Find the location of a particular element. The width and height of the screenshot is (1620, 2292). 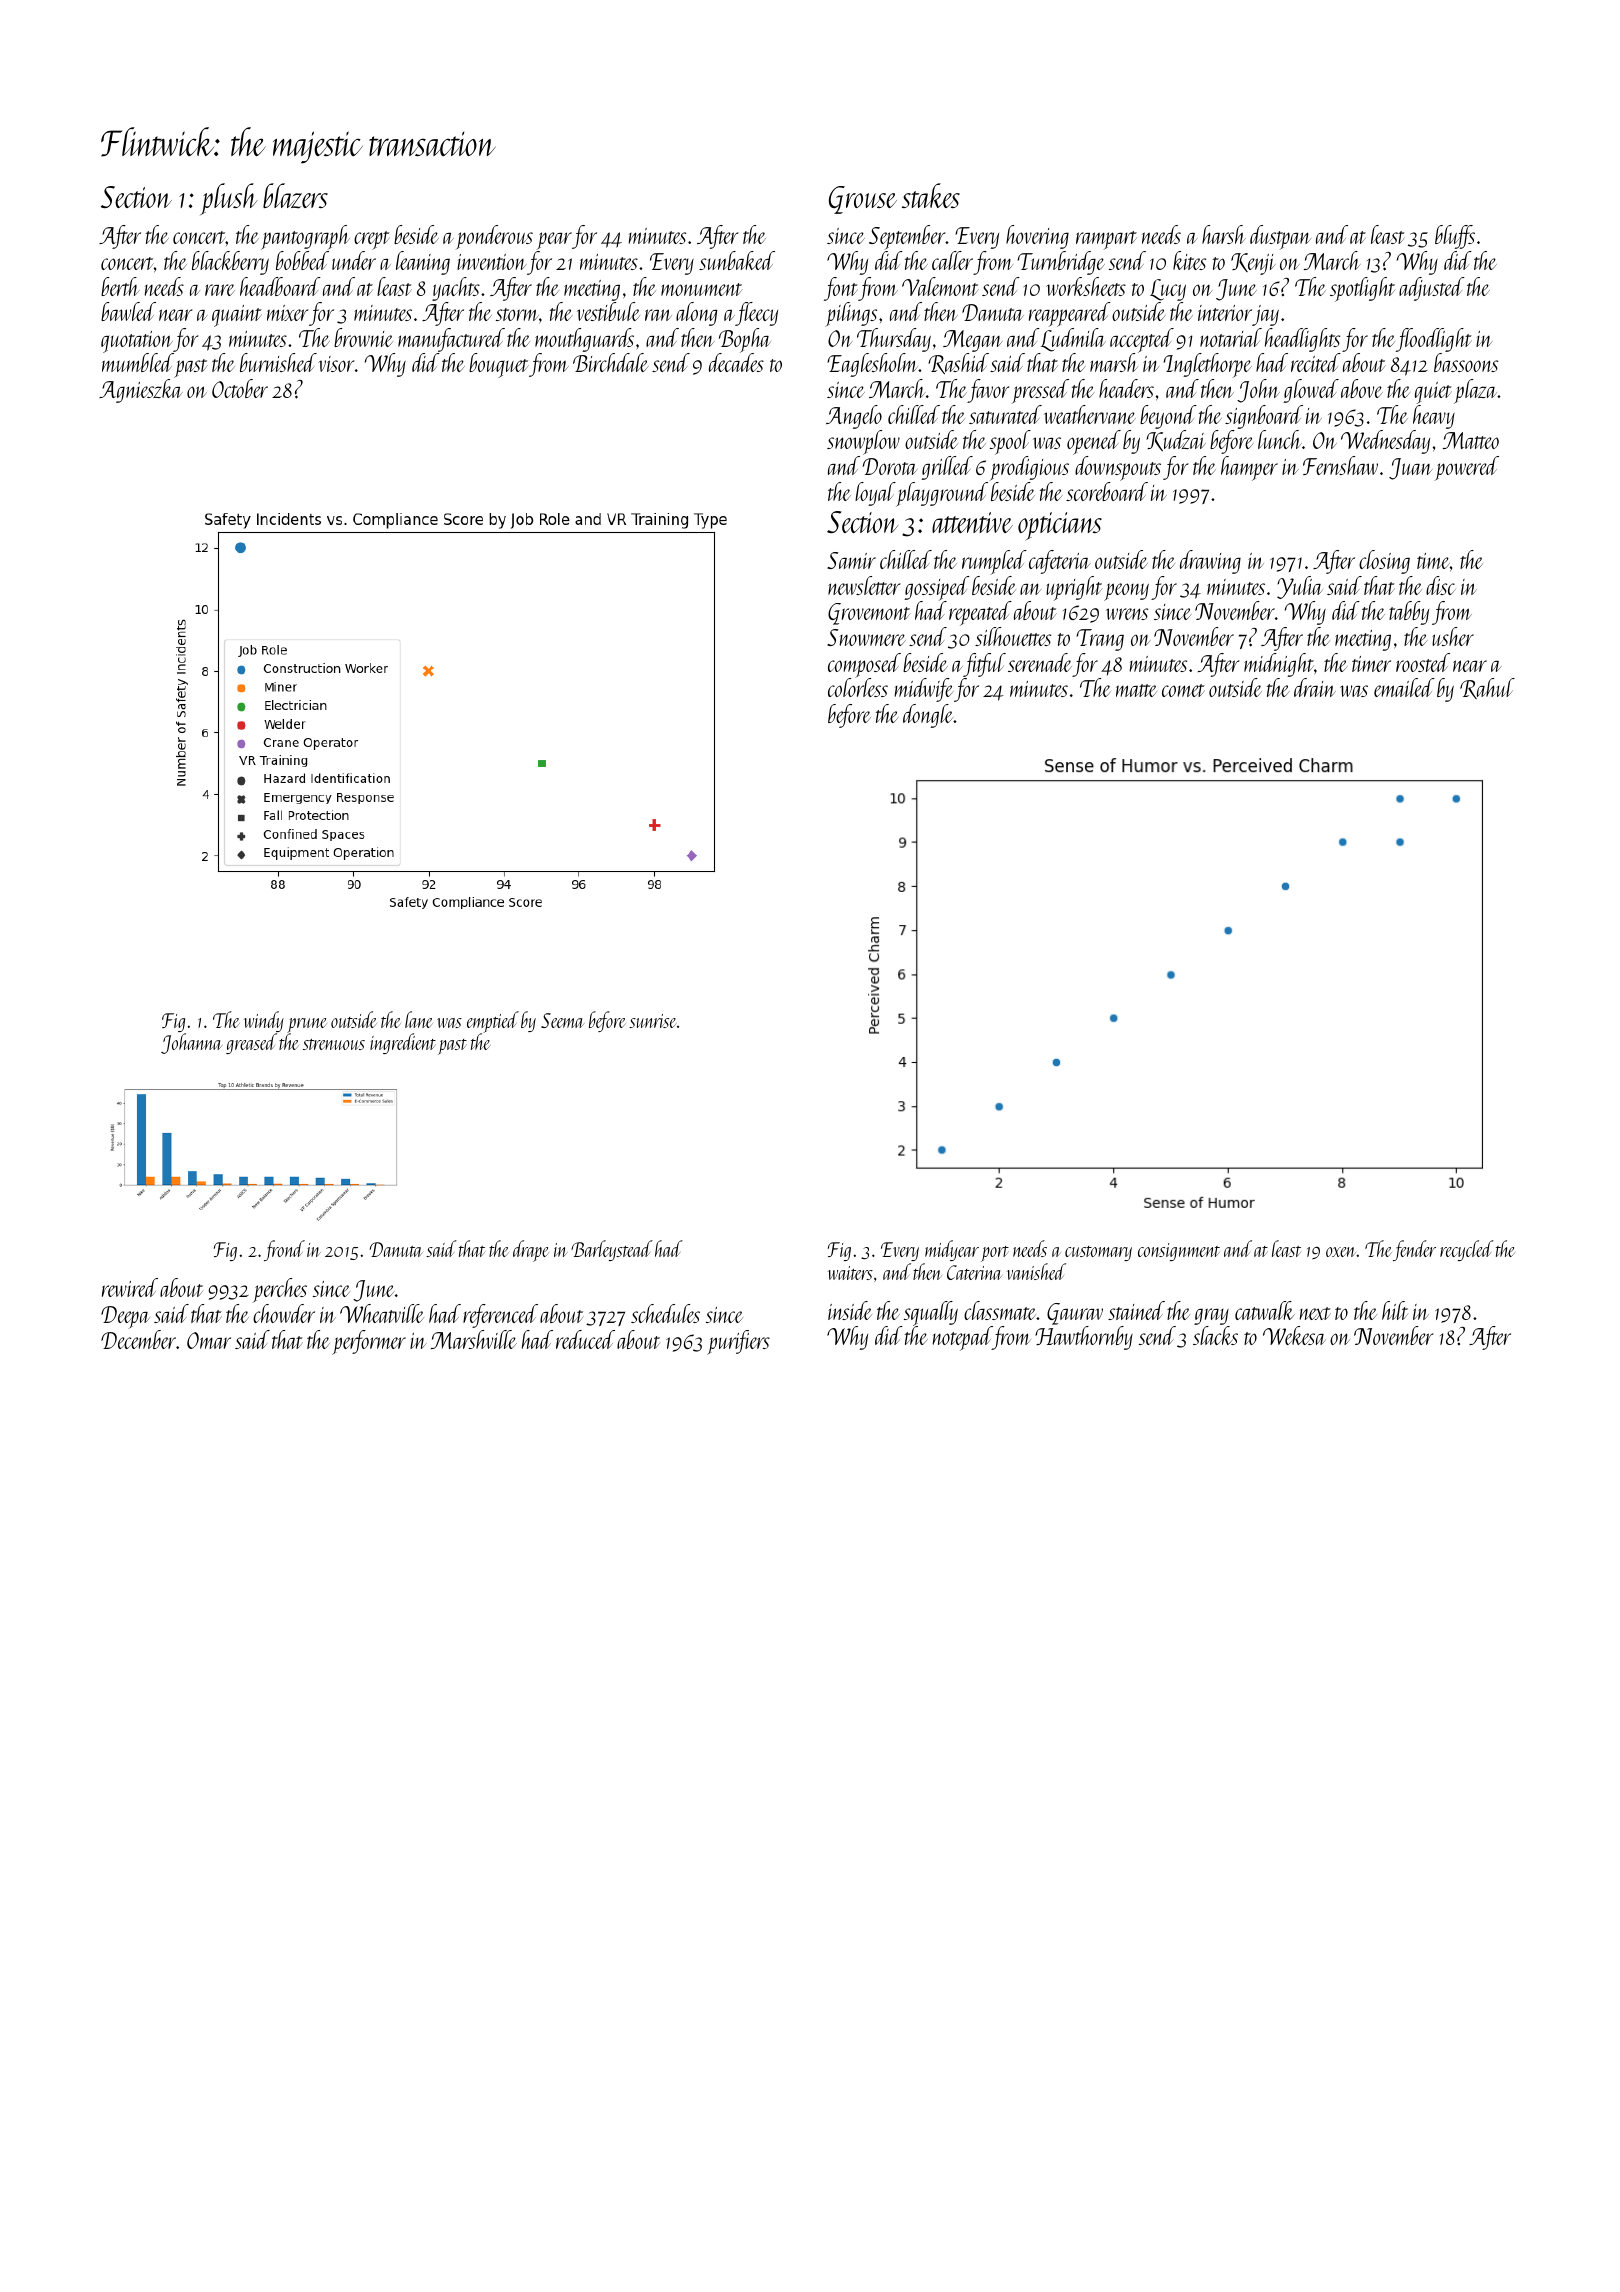

purifiers is located at coordinates (738, 1342).
